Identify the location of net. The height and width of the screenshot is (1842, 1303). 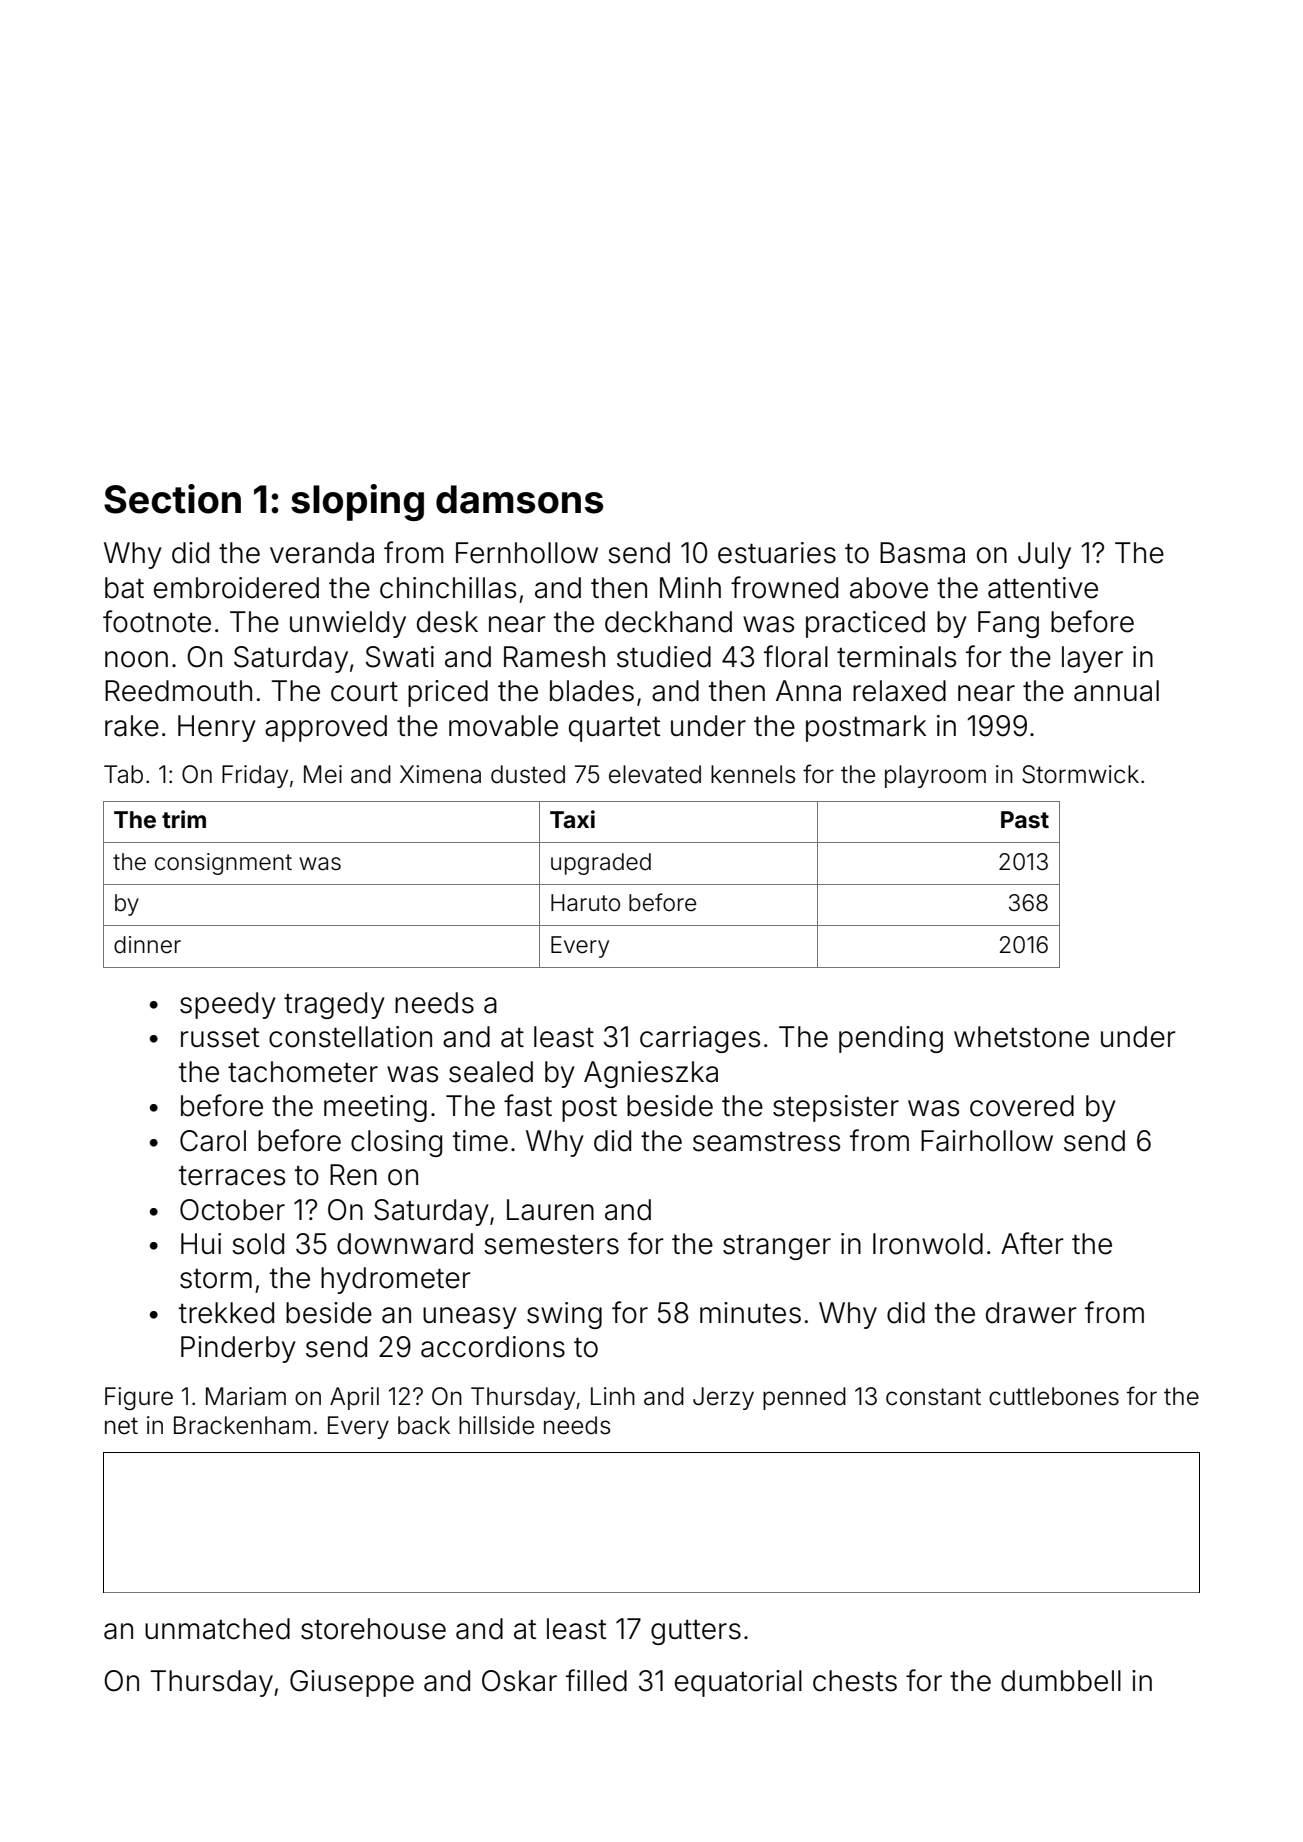
(121, 1426).
